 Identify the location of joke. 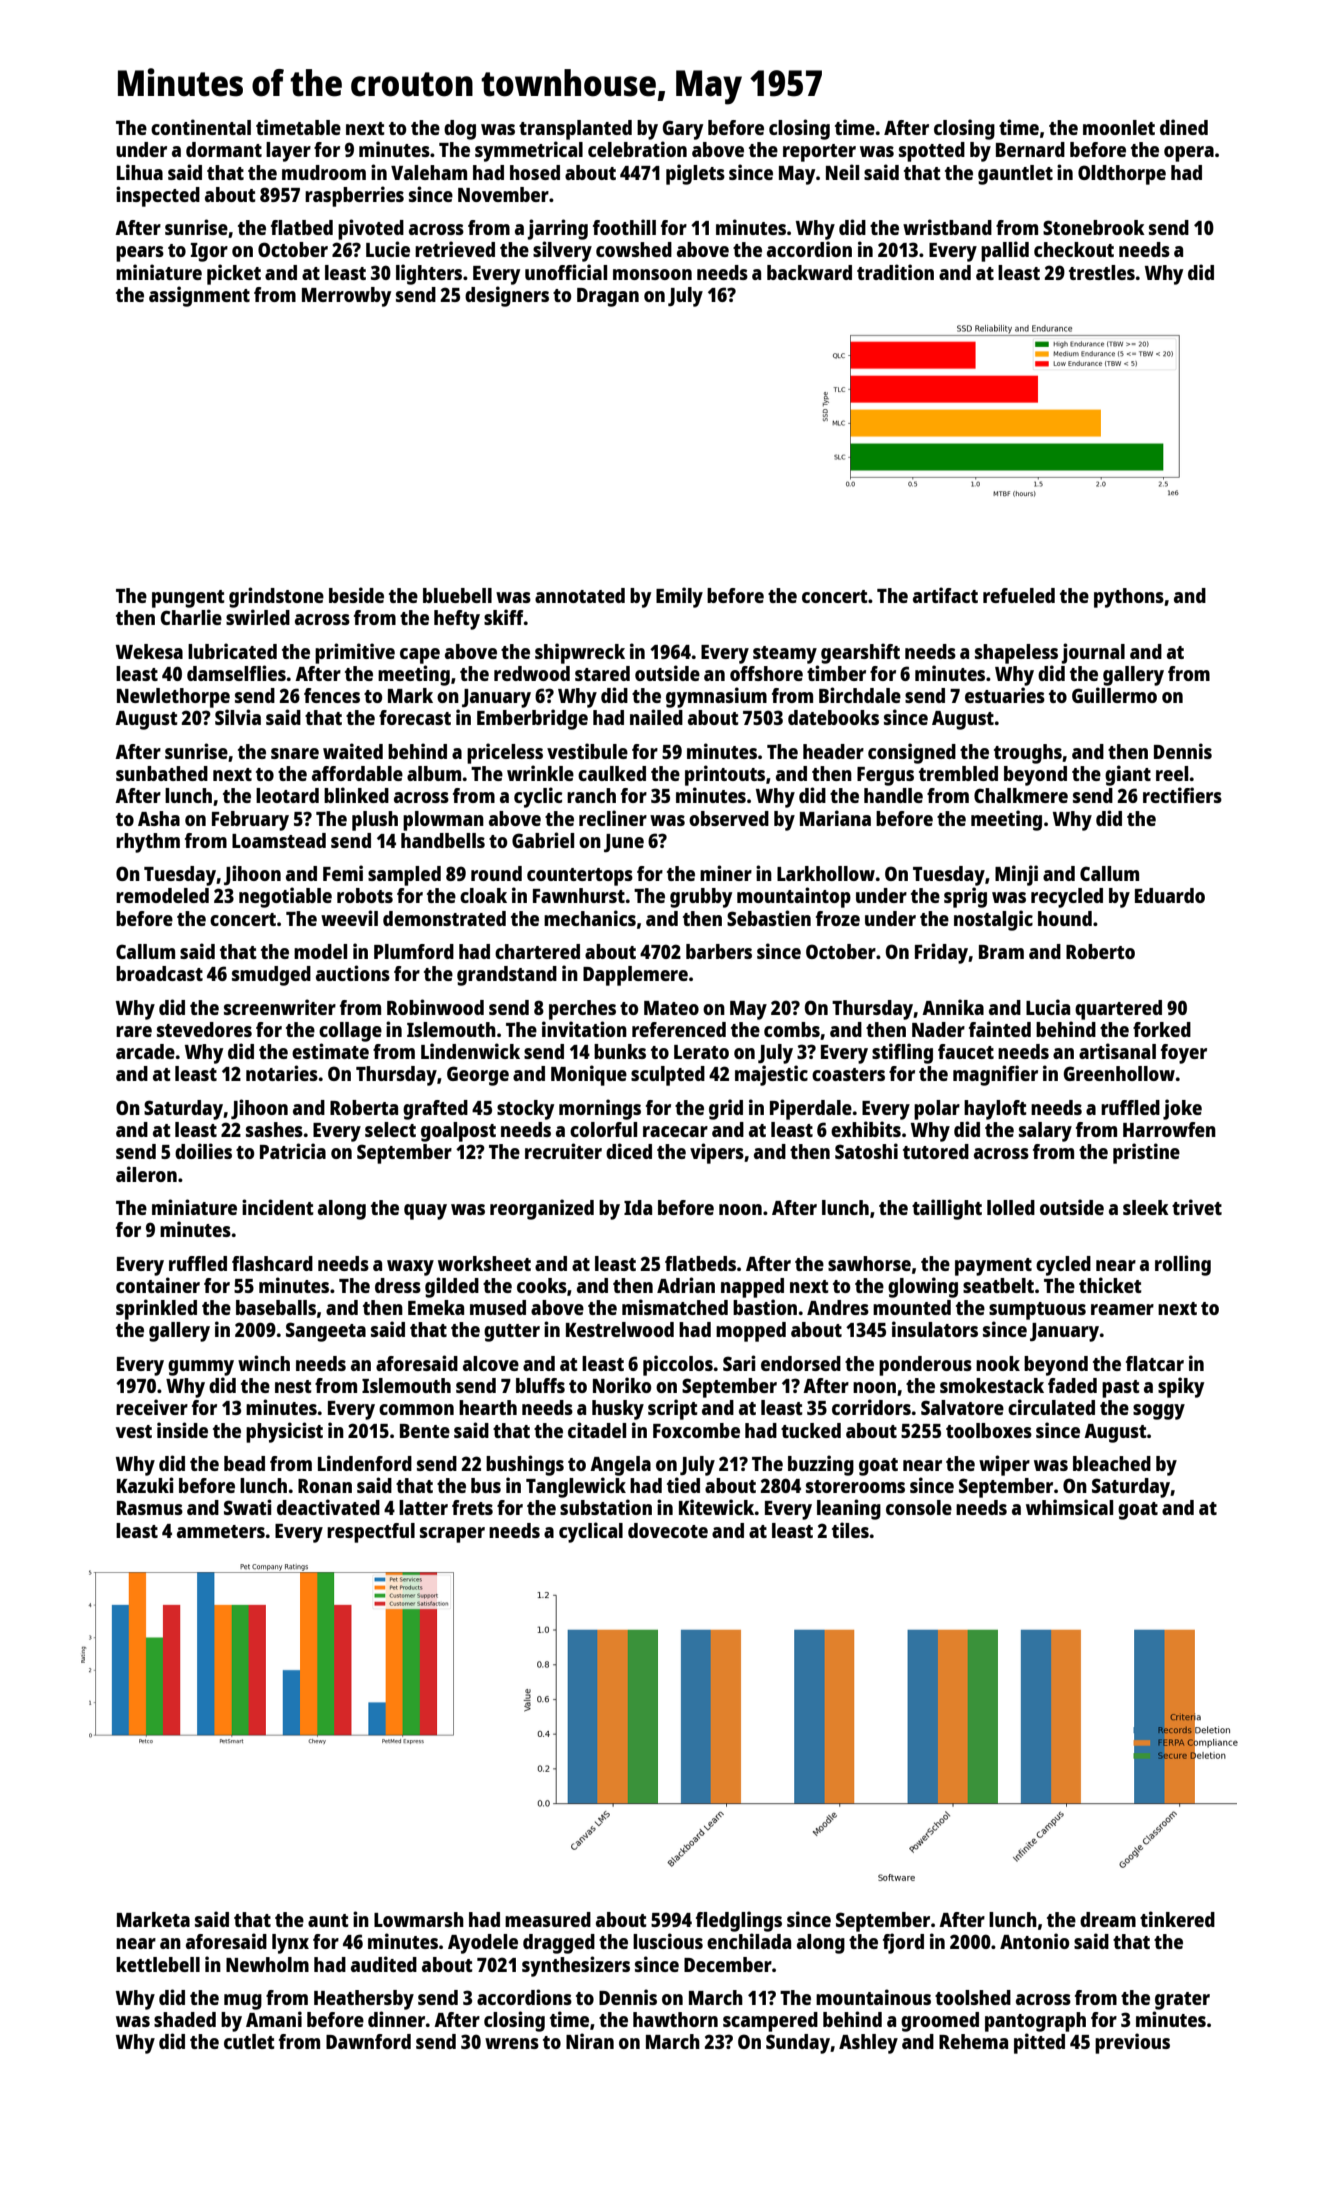
(1182, 1109).
